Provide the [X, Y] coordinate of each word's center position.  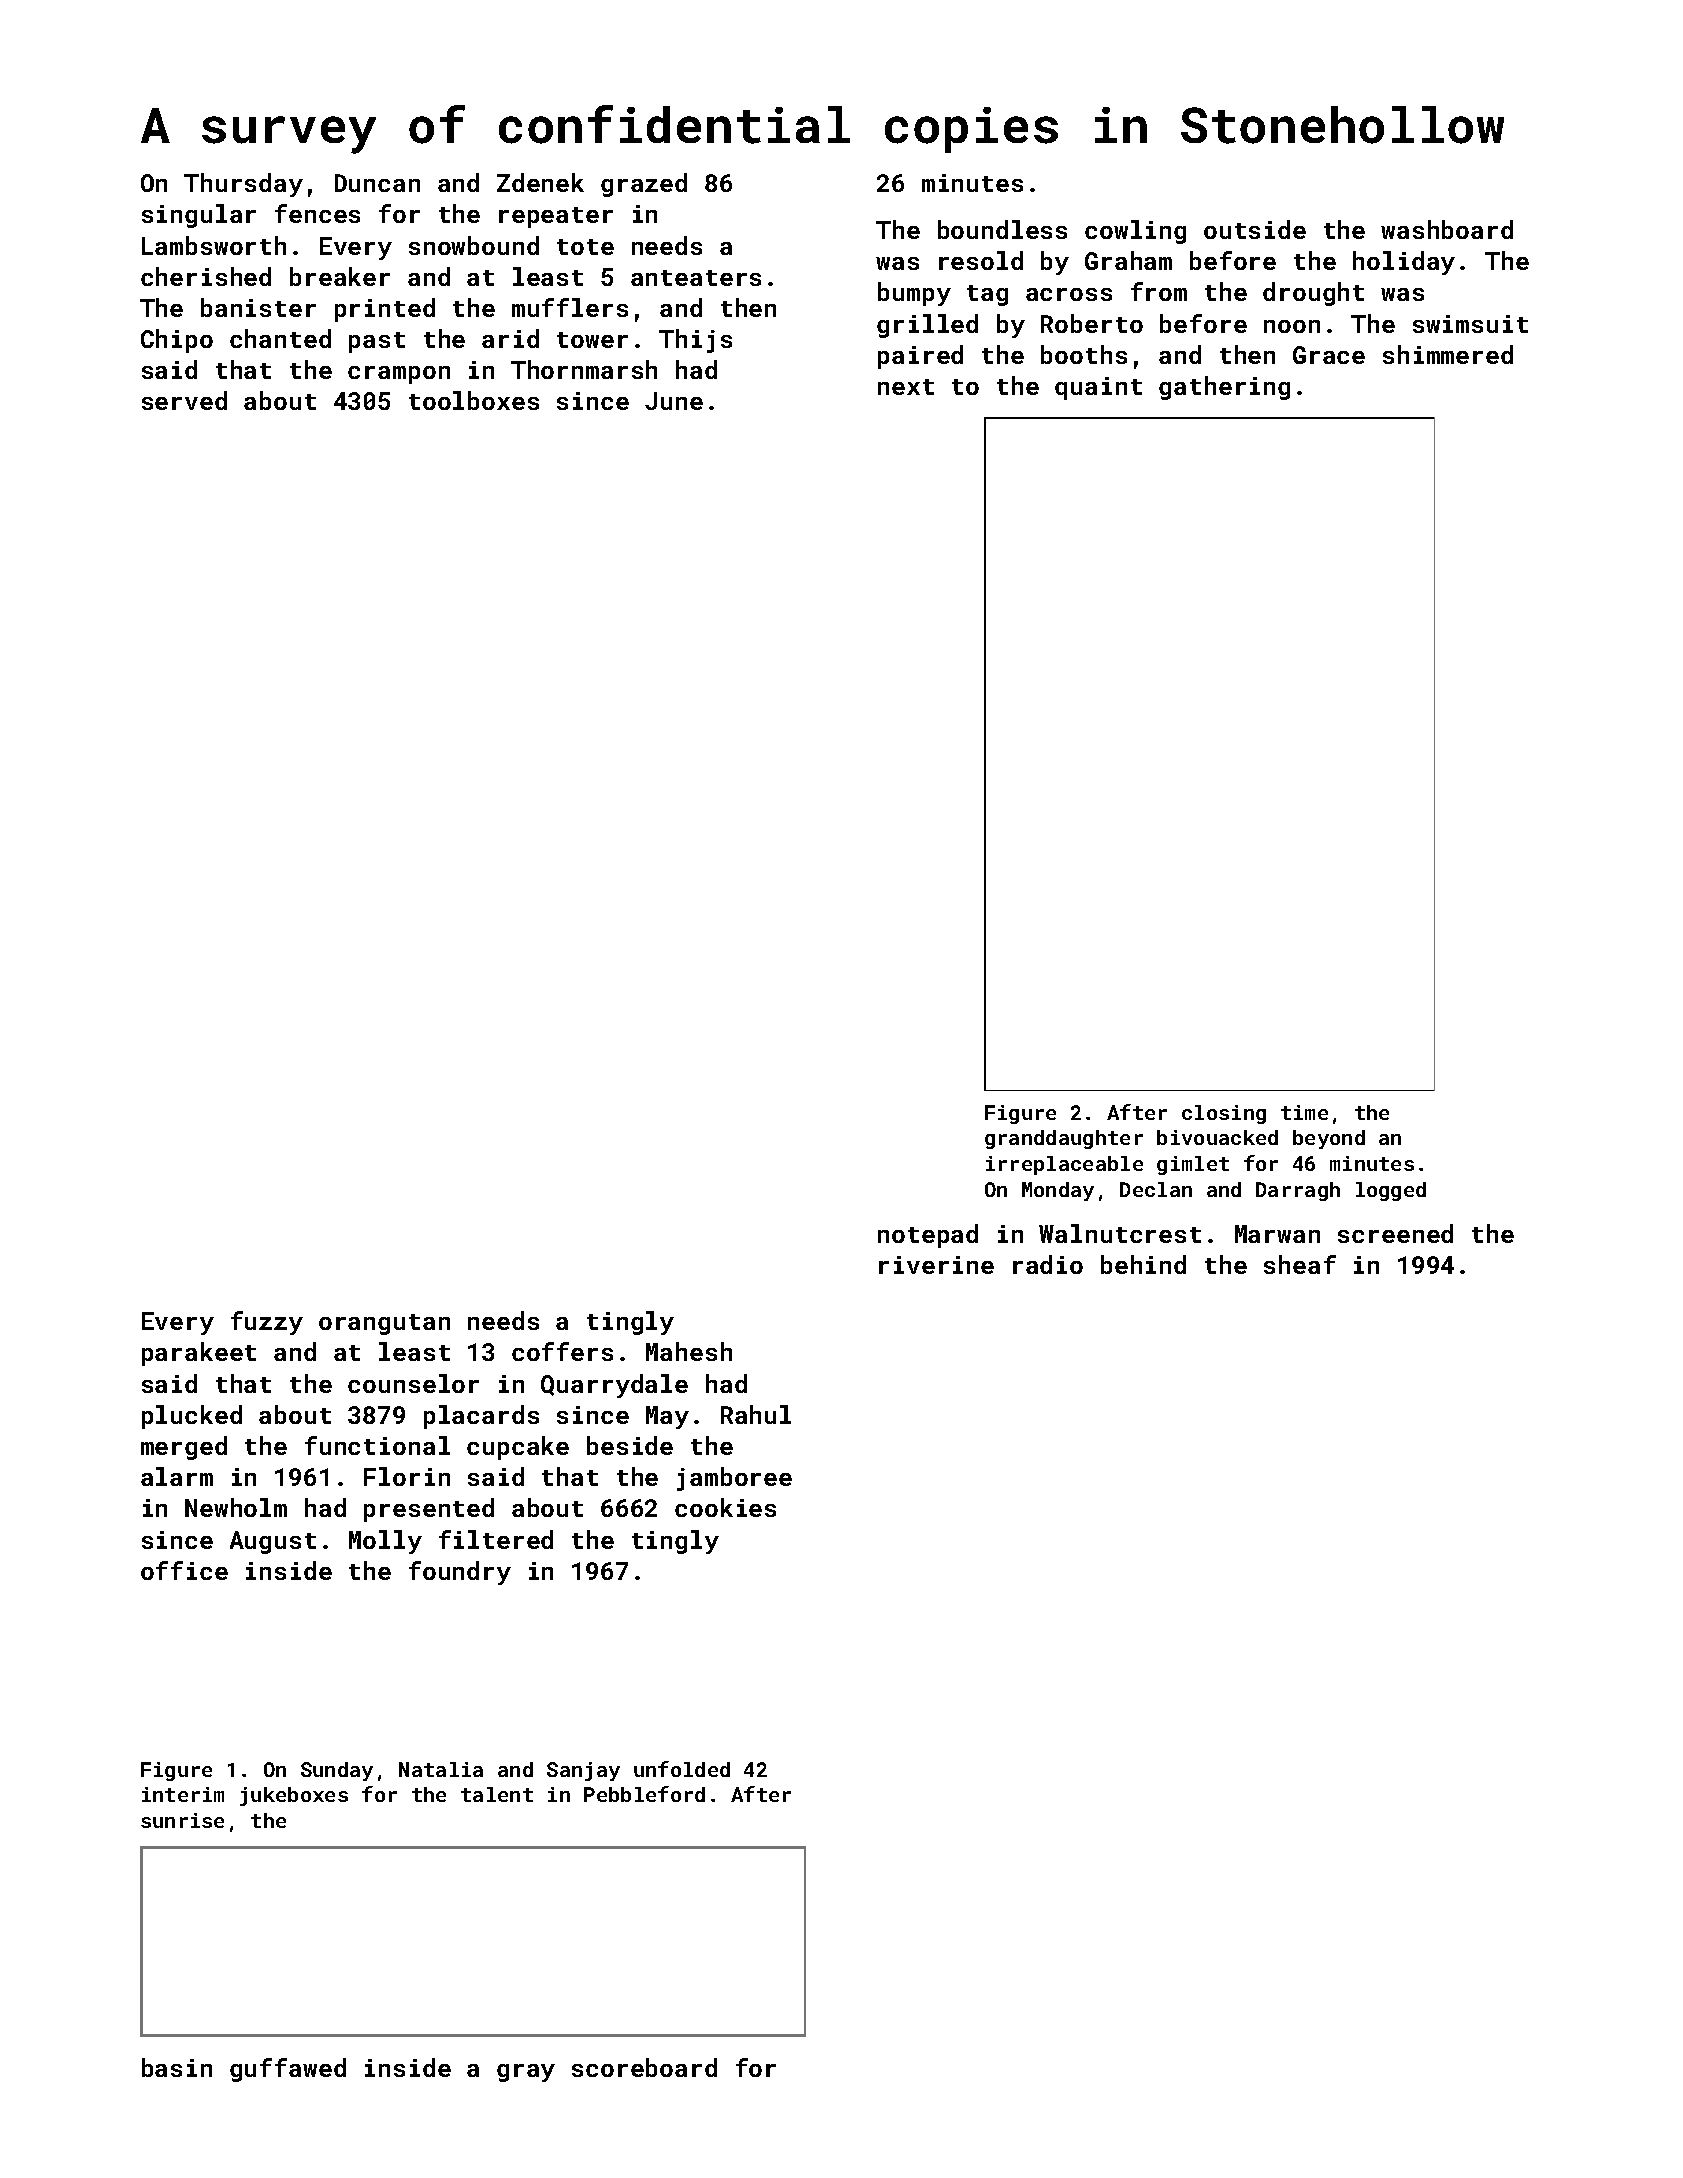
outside [1255, 229]
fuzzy [267, 1323]
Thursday [243, 185]
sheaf [1300, 1264]
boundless [1002, 229]
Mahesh [689, 1351]
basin [177, 2067]
